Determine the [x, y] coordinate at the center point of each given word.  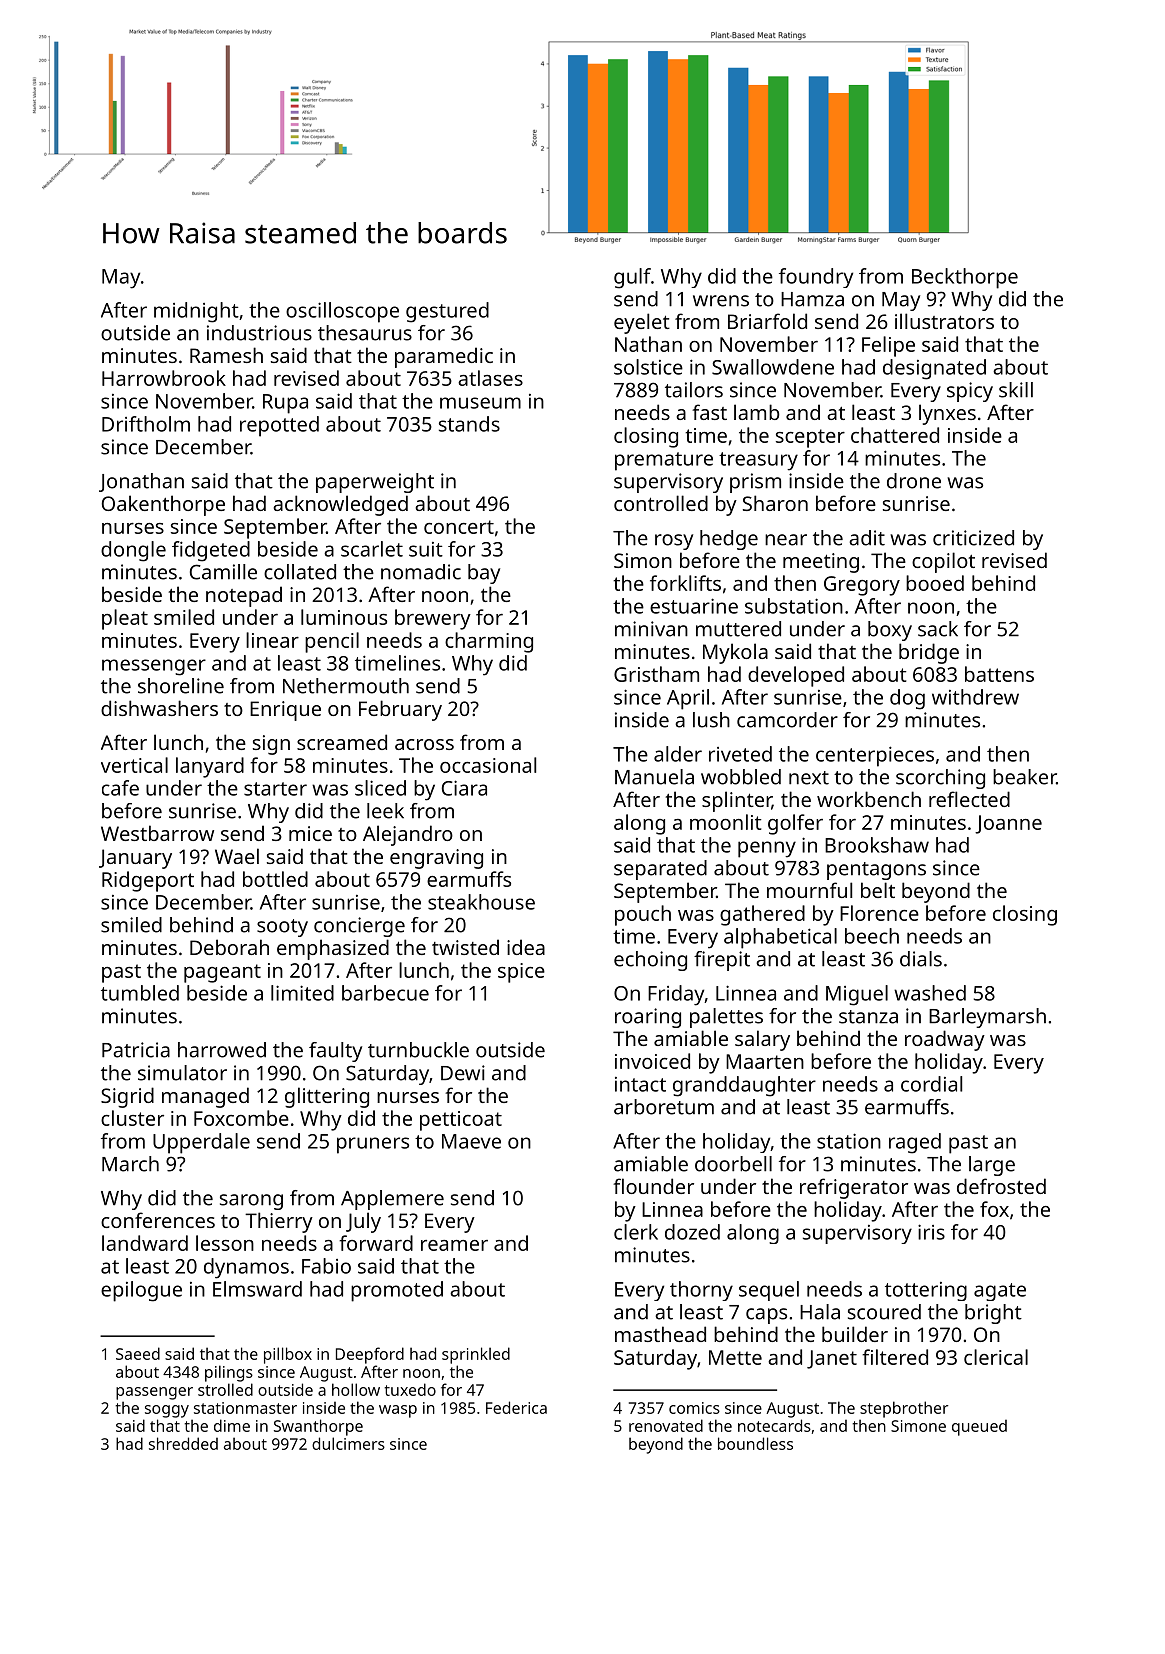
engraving [436, 859]
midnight [196, 312]
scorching [940, 779]
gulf [632, 278]
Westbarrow [157, 833]
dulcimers [348, 1443]
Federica [516, 1407]
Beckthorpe [965, 278]
